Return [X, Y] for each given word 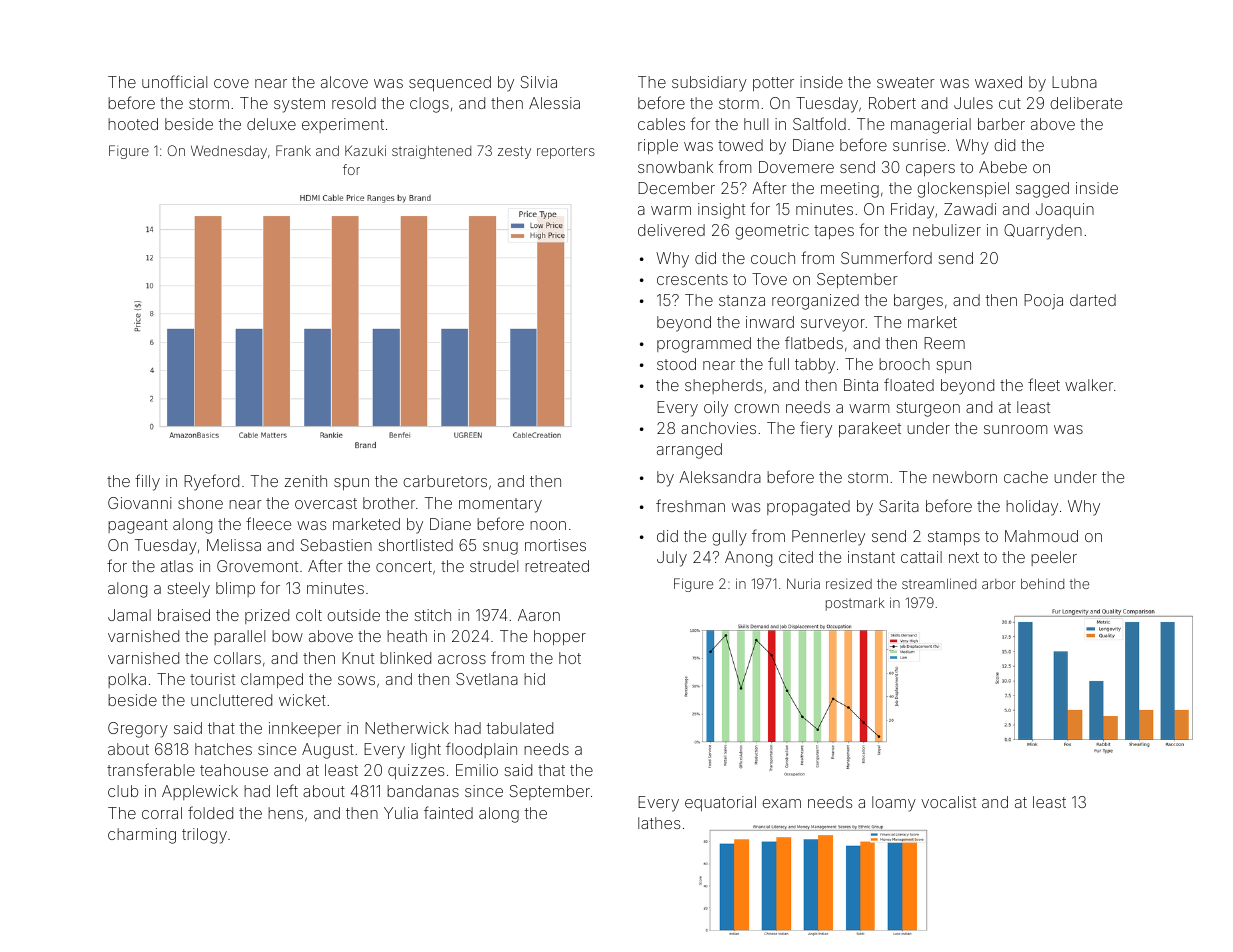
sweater [906, 82]
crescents [692, 279]
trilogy [204, 836]
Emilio [477, 770]
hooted [133, 124]
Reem [944, 343]
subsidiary [709, 84]
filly [147, 482]
